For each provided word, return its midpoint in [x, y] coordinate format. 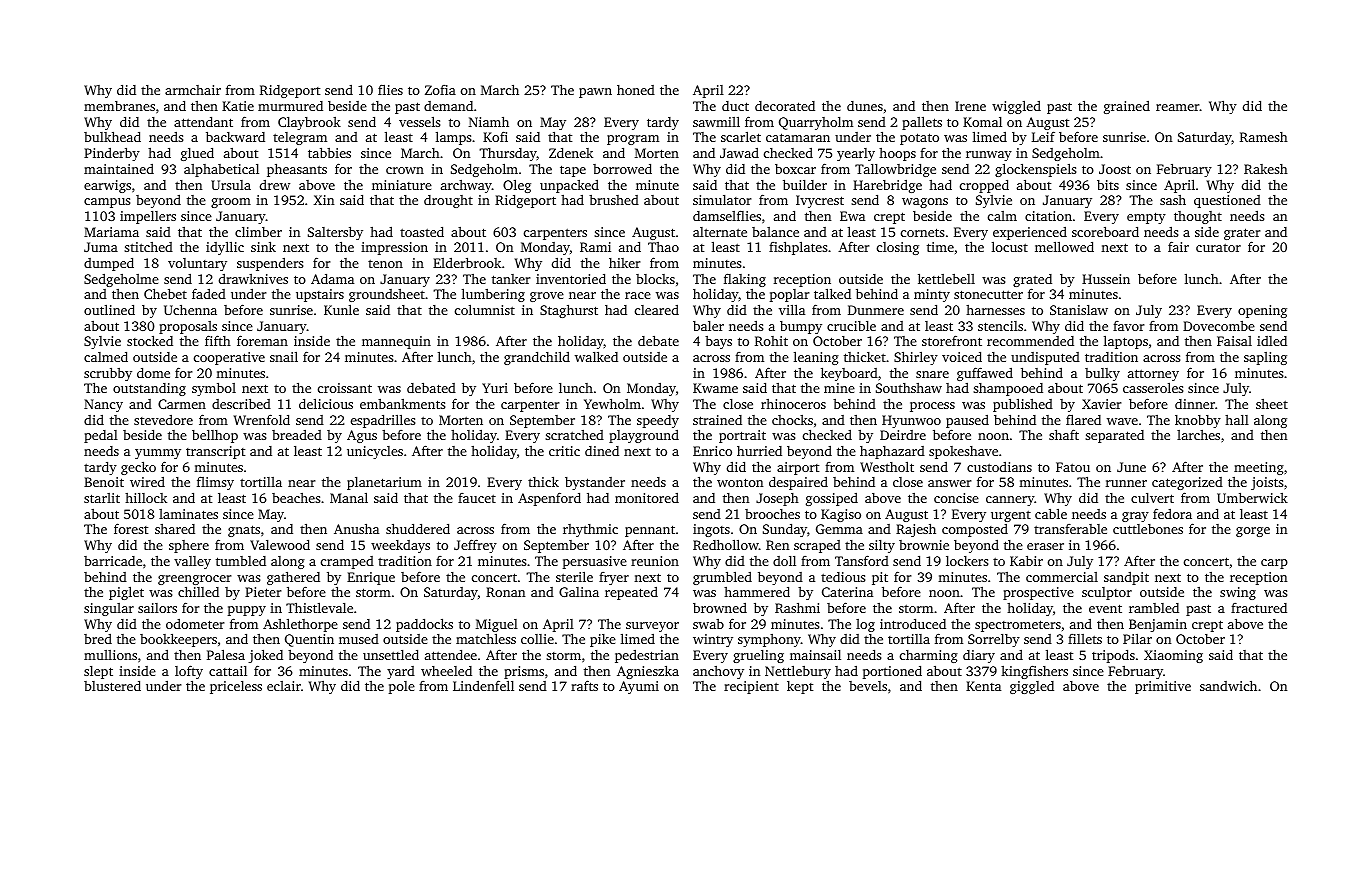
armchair [193, 90]
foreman [262, 340]
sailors [157, 608]
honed [636, 90]
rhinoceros [793, 404]
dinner [1195, 404]
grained [1127, 107]
